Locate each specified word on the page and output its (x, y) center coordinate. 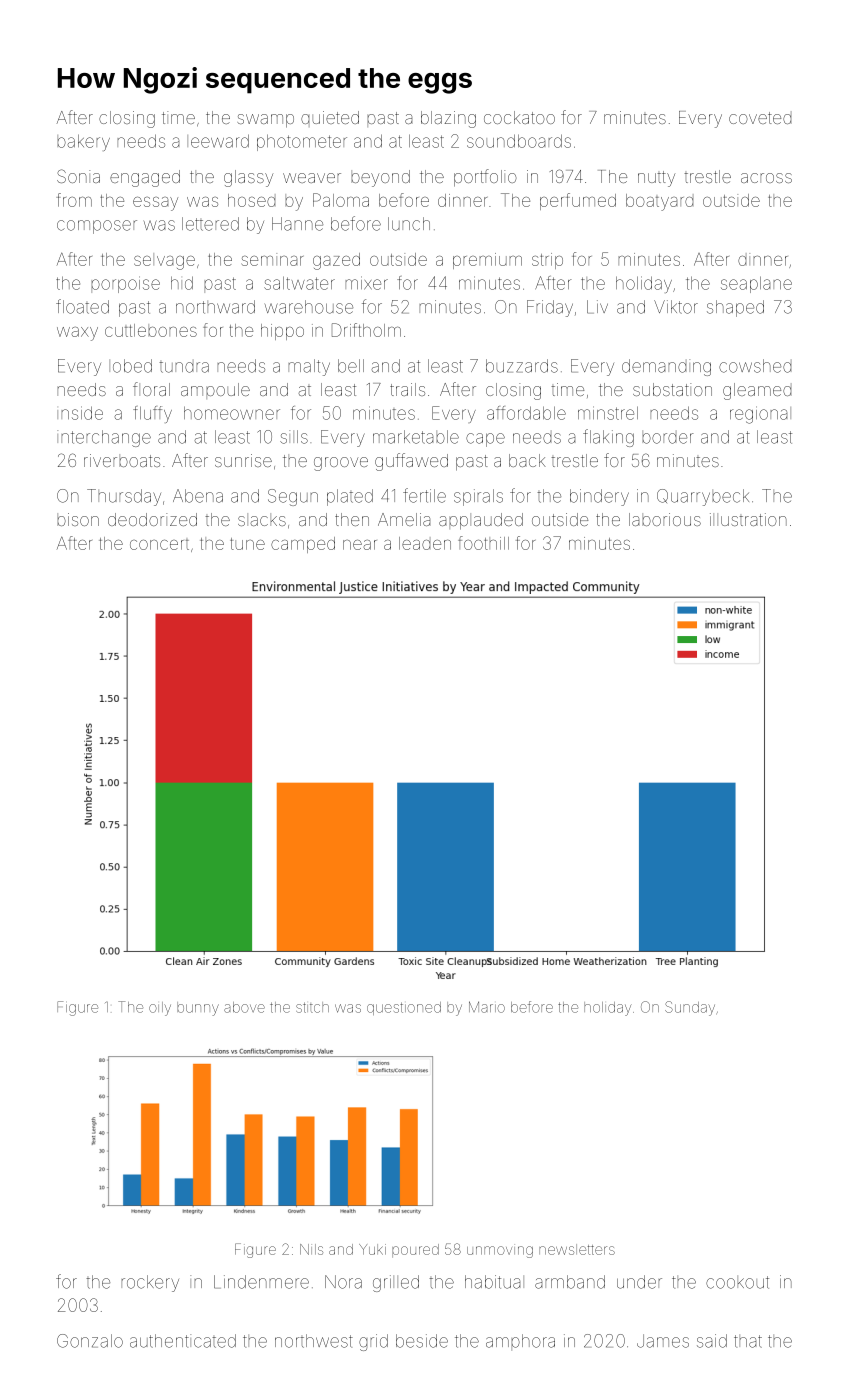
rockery (150, 1283)
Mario (487, 1007)
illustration (748, 519)
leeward (218, 141)
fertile (424, 495)
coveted (760, 118)
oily (160, 1009)
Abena (198, 496)
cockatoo (519, 117)
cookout (737, 1282)
